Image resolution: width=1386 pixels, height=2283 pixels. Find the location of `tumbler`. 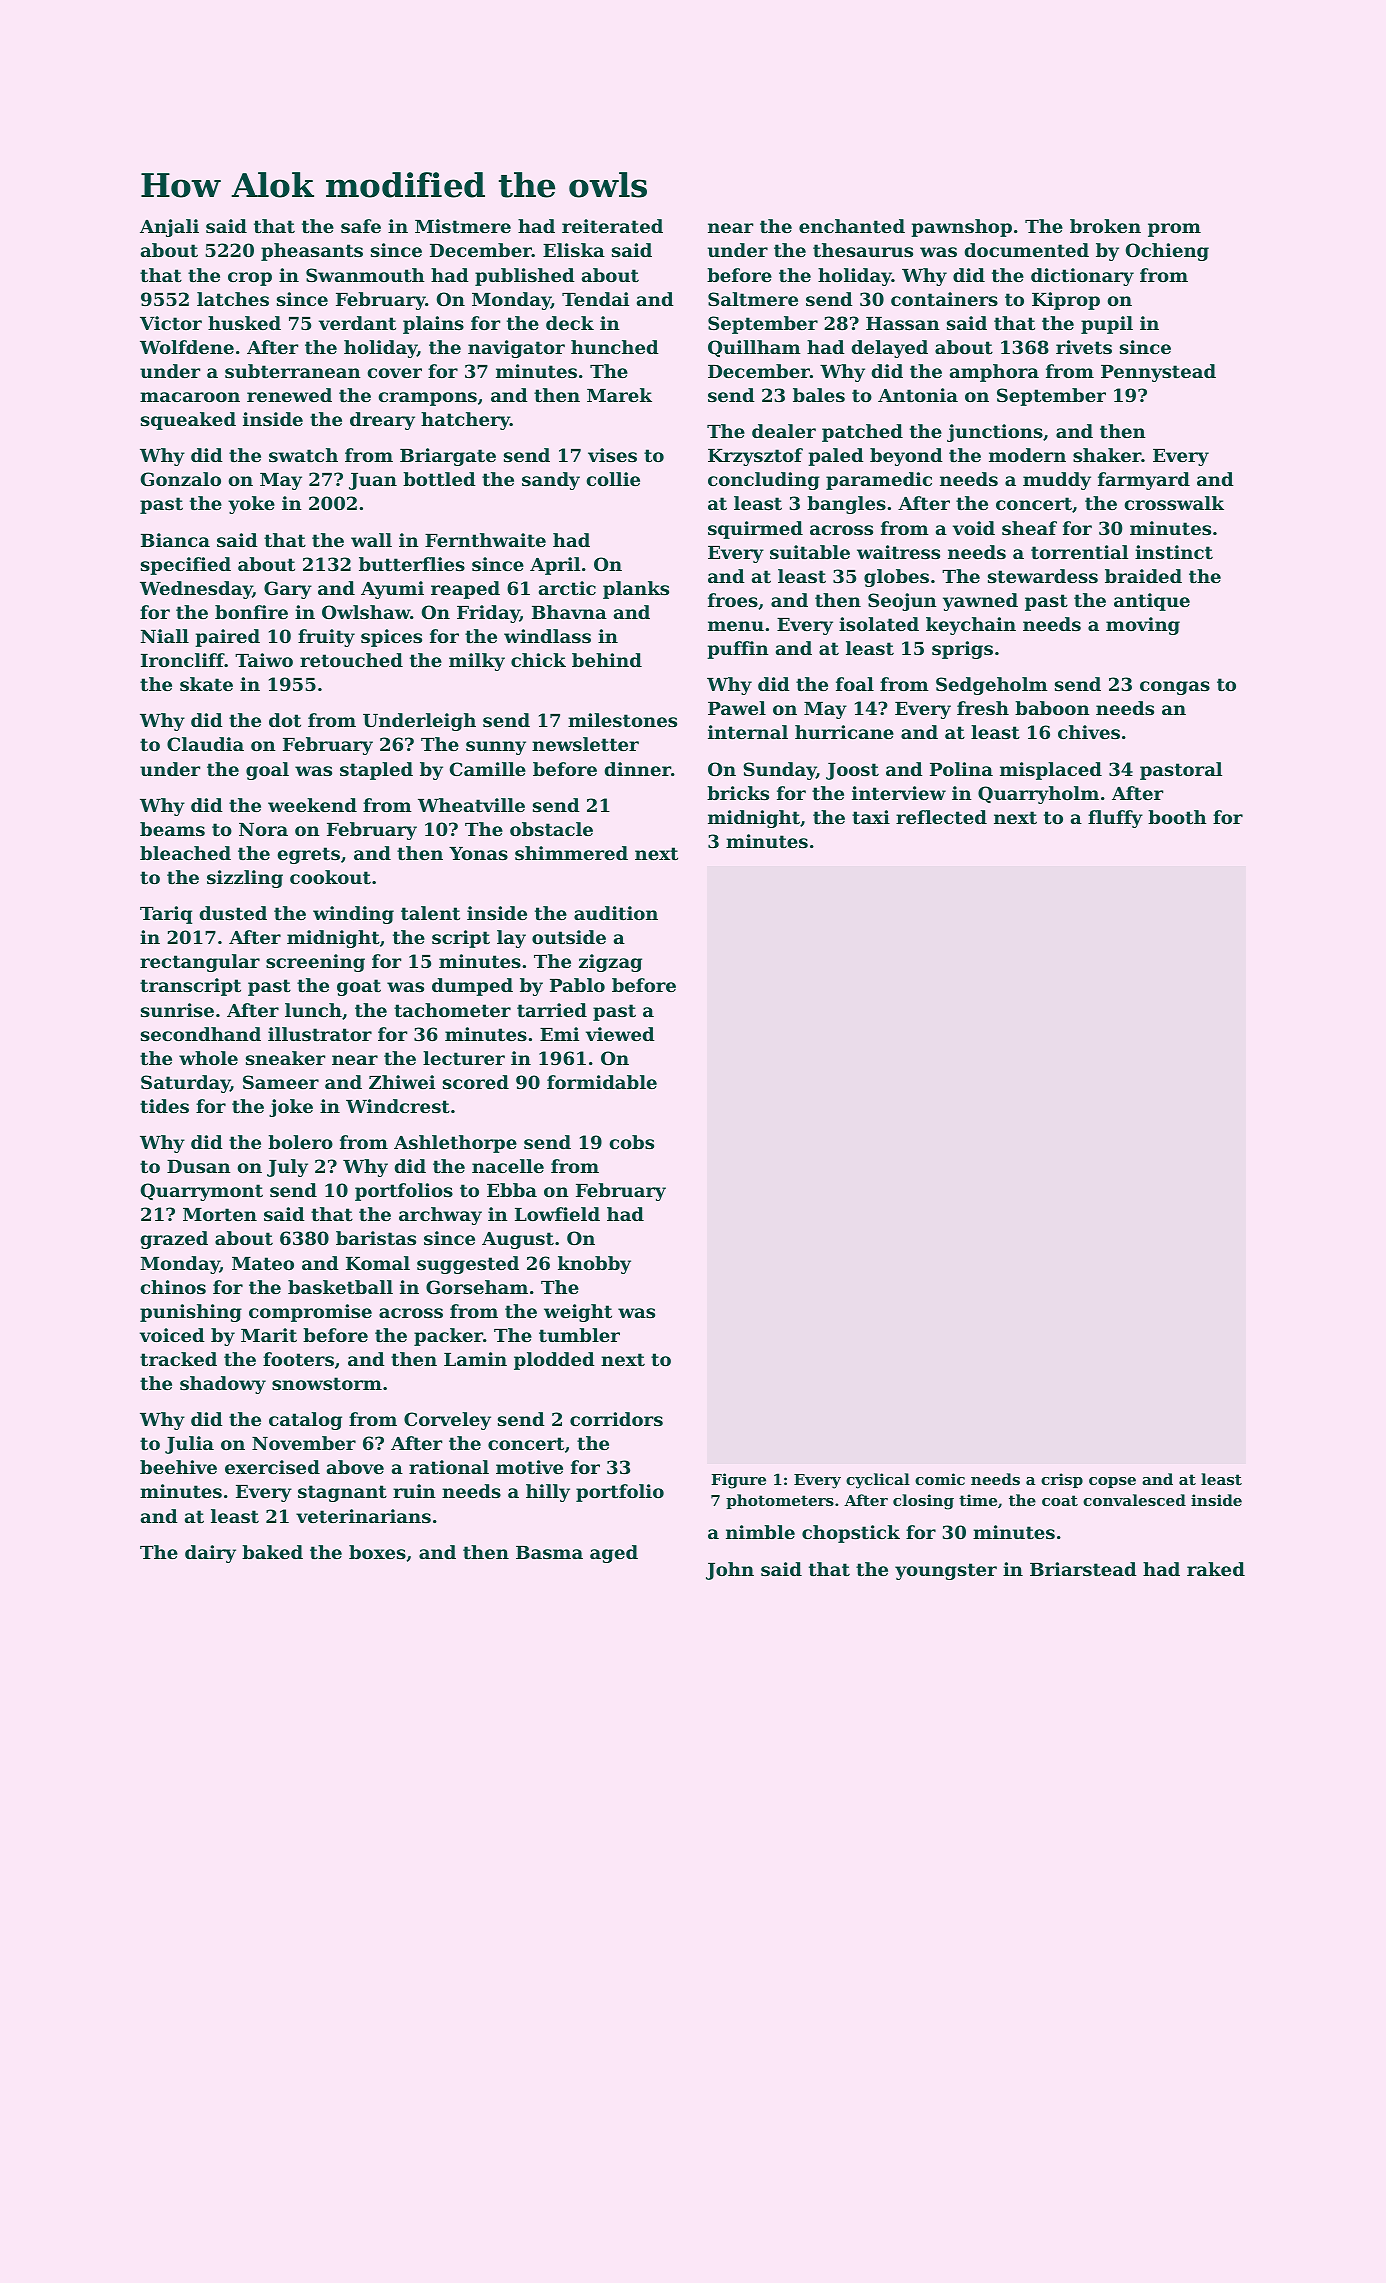

tumbler is located at coordinates (579, 1335).
